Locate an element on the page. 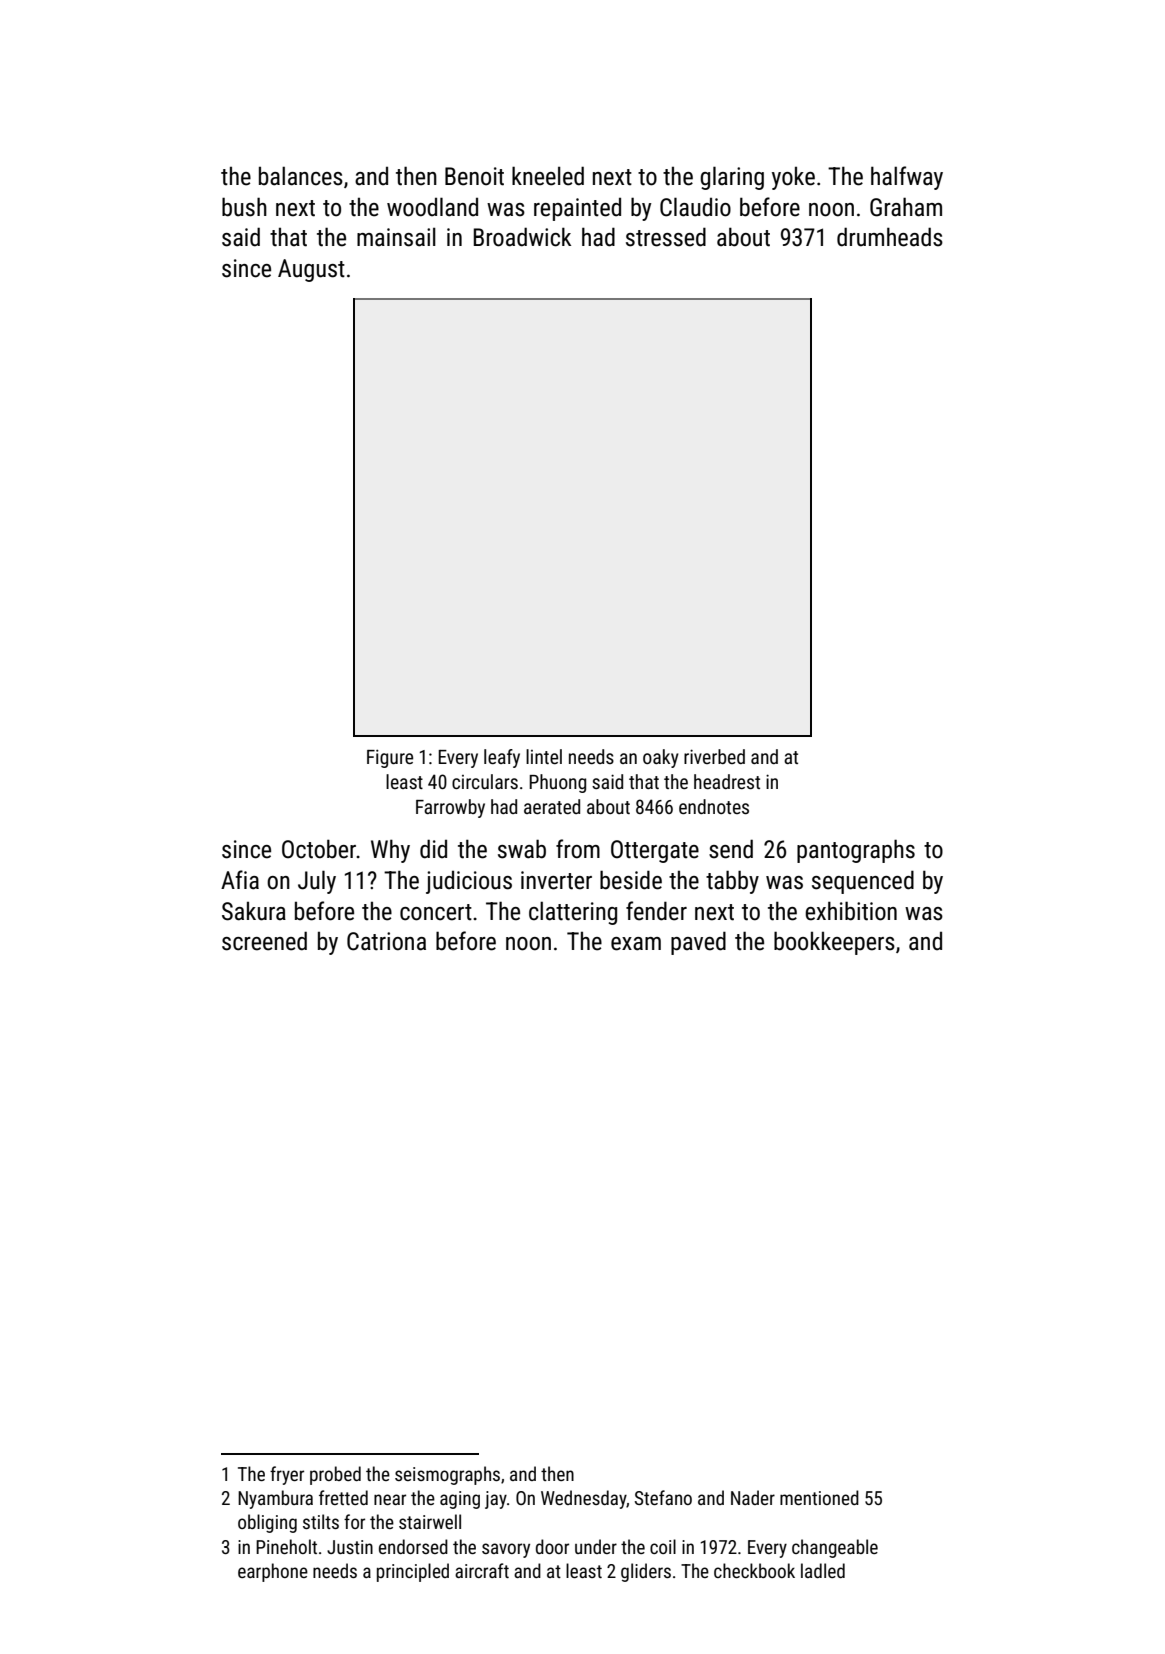 The height and width of the image is (1654, 1165). August is located at coordinates (311, 270).
